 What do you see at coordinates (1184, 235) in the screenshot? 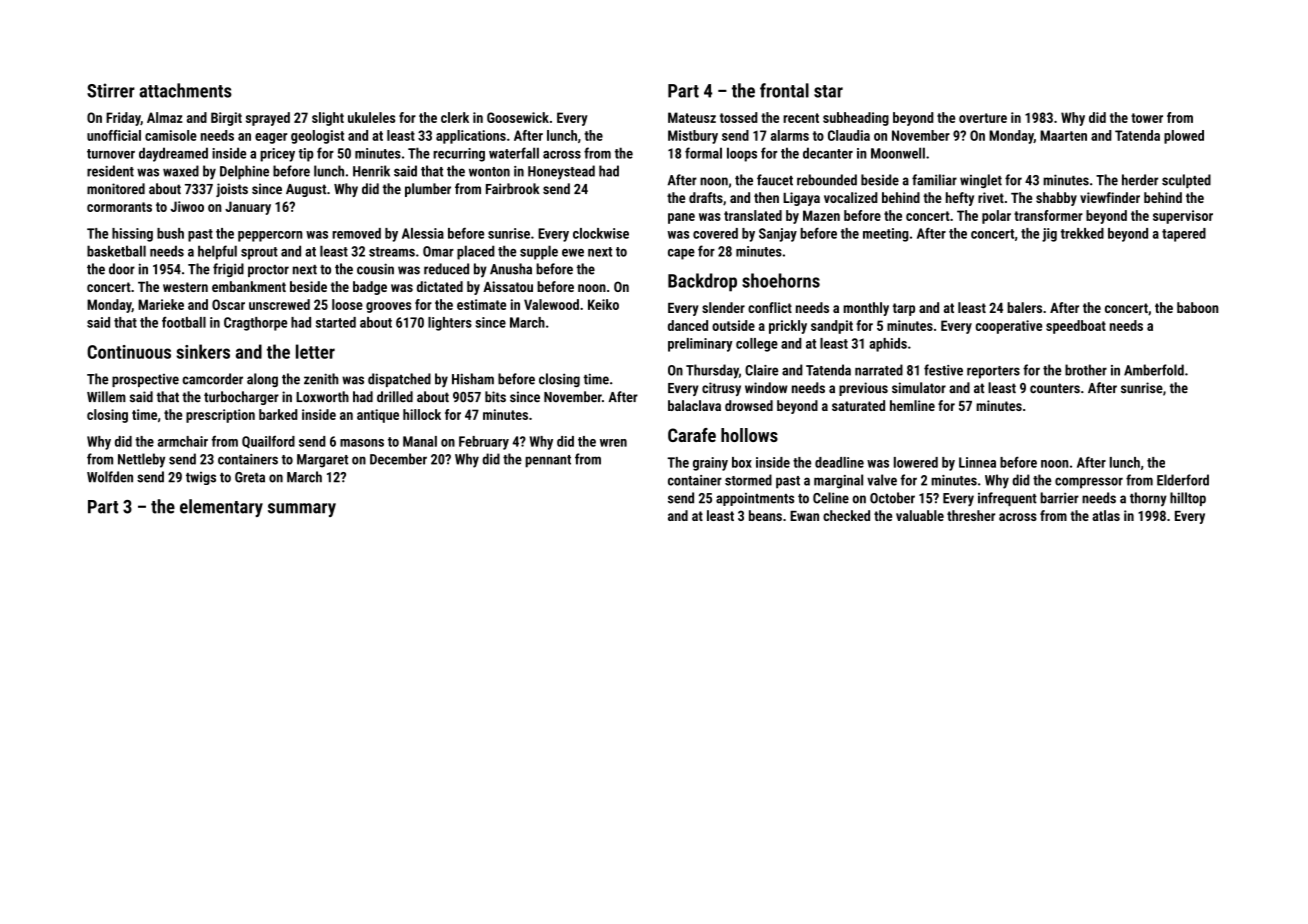
I see `tapered` at bounding box center [1184, 235].
